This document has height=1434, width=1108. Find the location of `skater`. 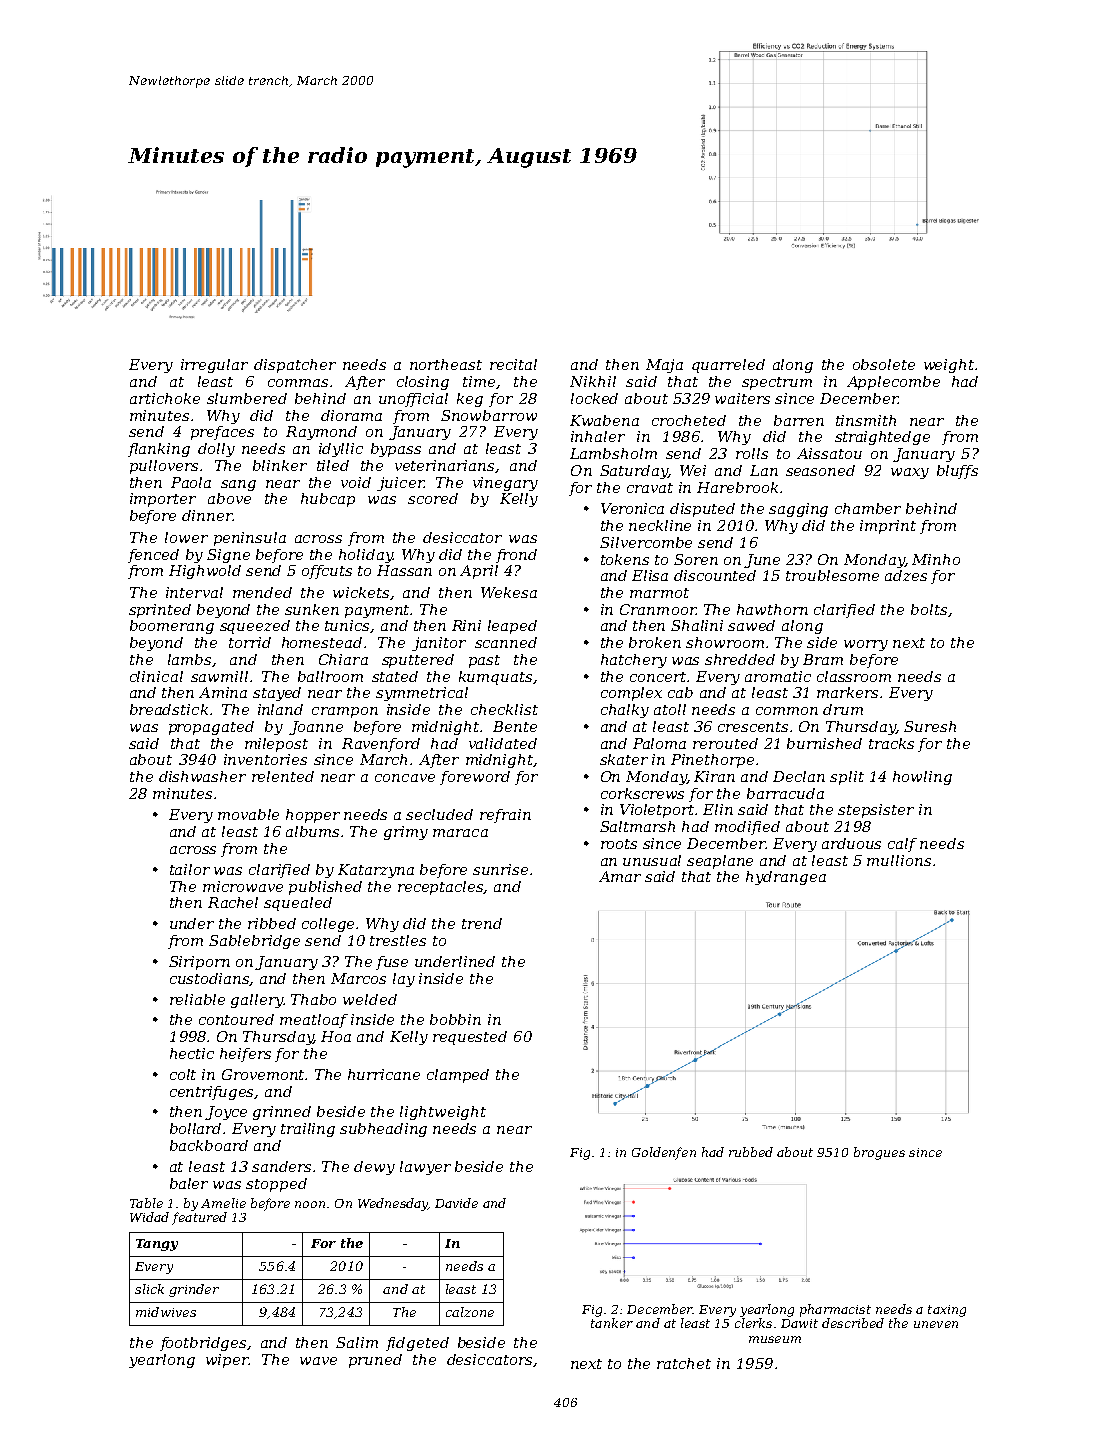

skater is located at coordinates (624, 759).
